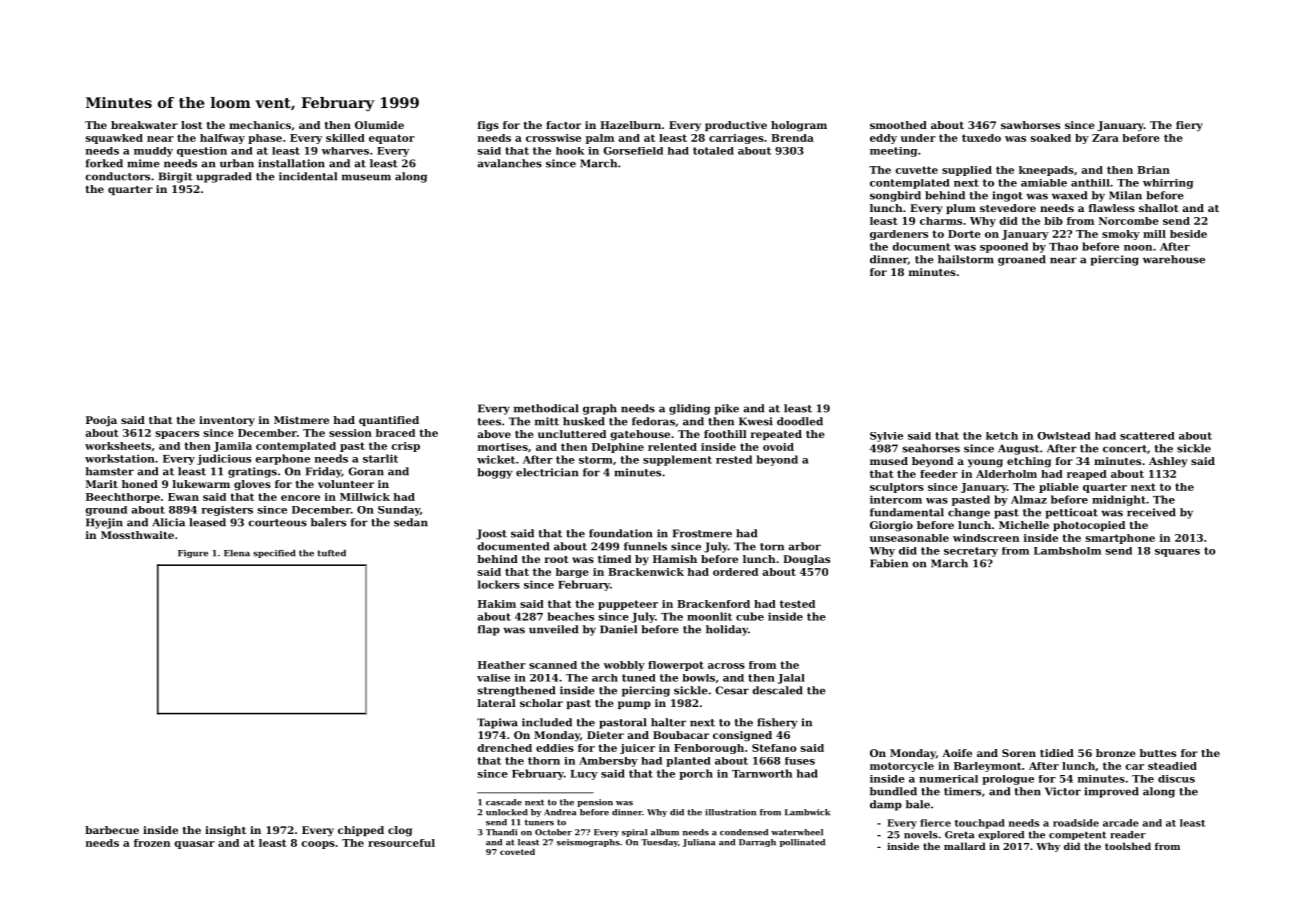  What do you see at coordinates (1128, 846) in the page?
I see `toolshed` at bounding box center [1128, 846].
